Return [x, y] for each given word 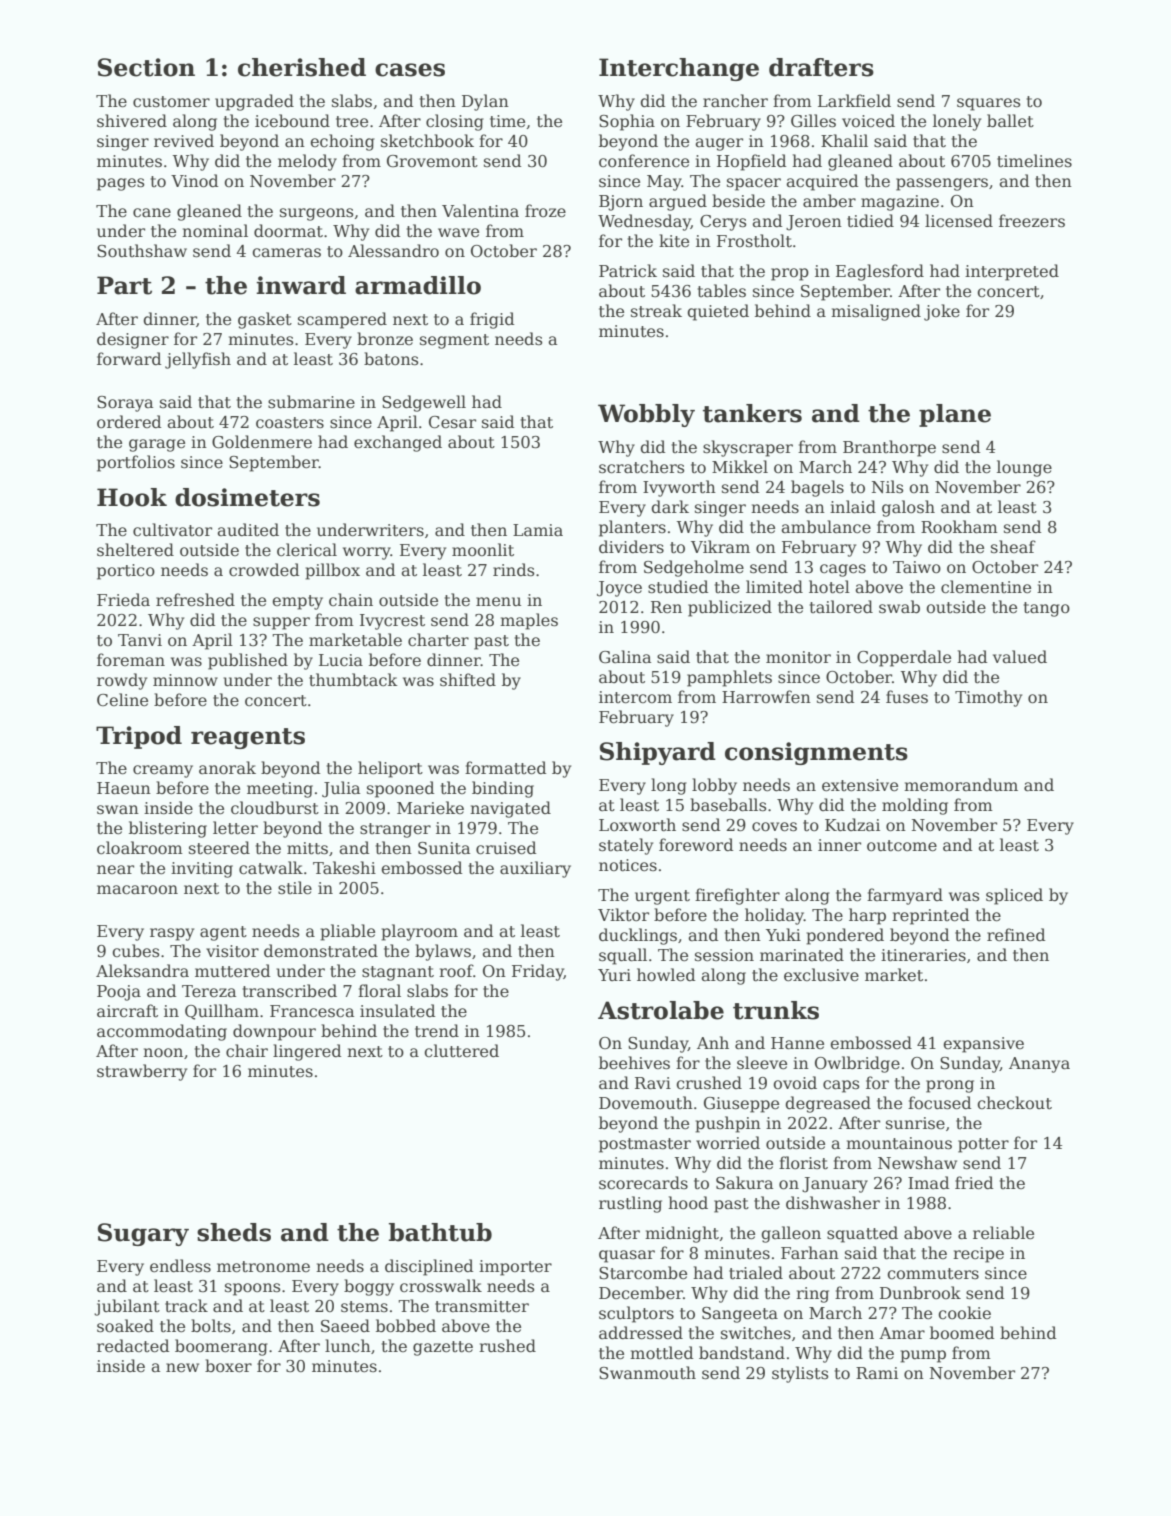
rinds [513, 569]
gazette [443, 1348]
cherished [302, 67]
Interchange [679, 69]
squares [988, 104]
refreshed [195, 600]
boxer [228, 1366]
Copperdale [904, 658]
